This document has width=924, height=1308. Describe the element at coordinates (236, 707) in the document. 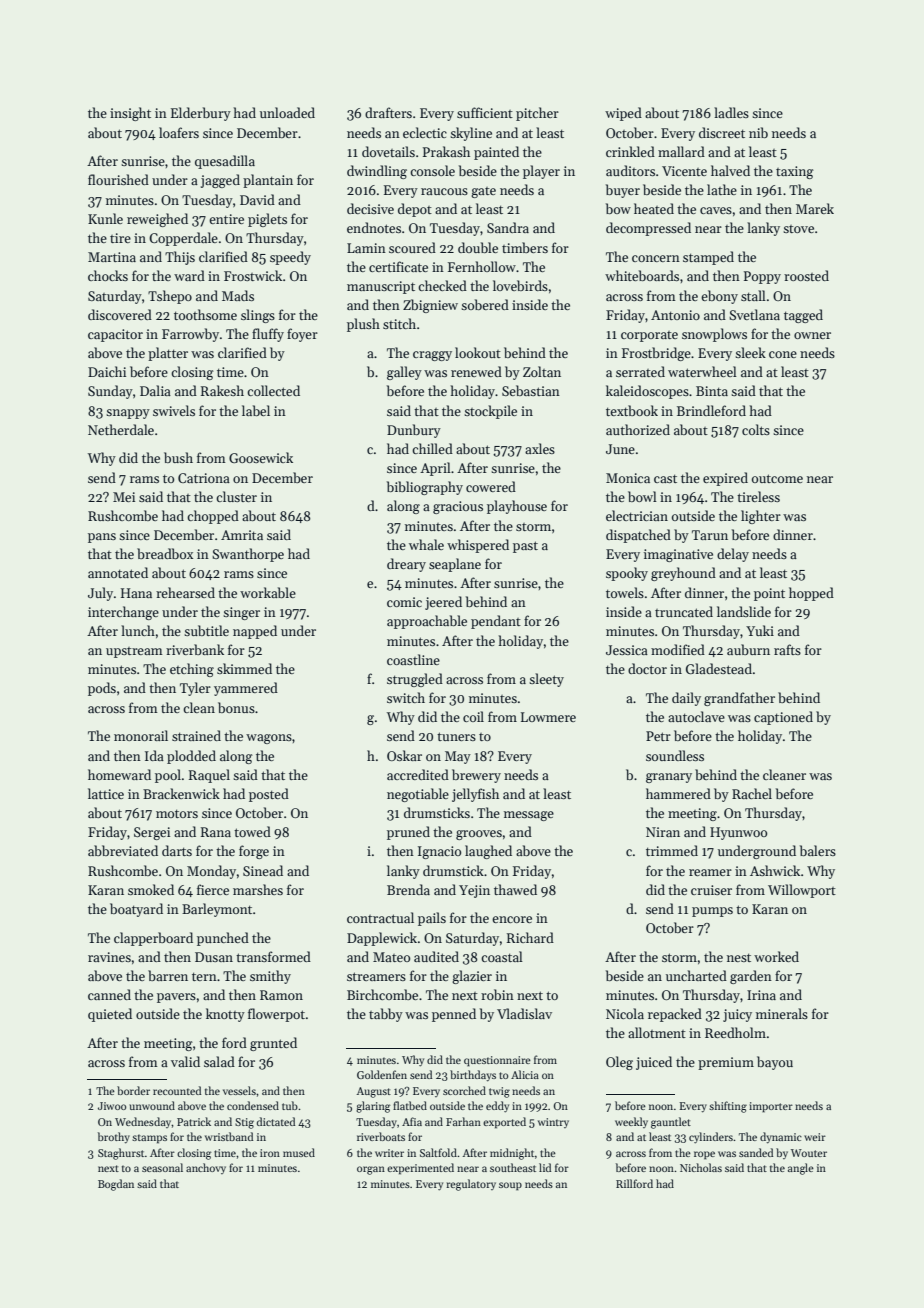

I see `bonus` at that location.
